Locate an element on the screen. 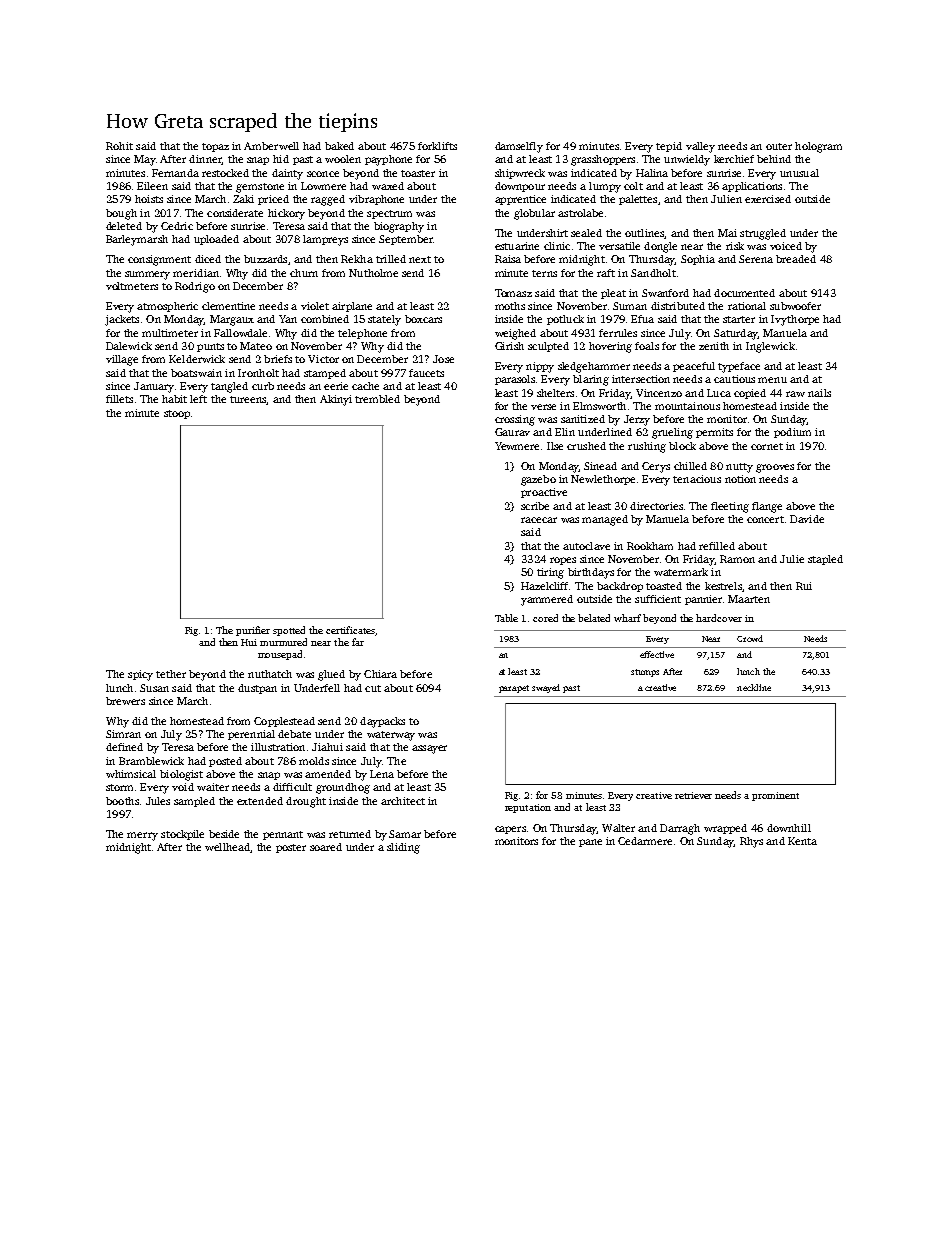 The height and width of the screenshot is (1233, 952). neckline is located at coordinates (754, 687).
